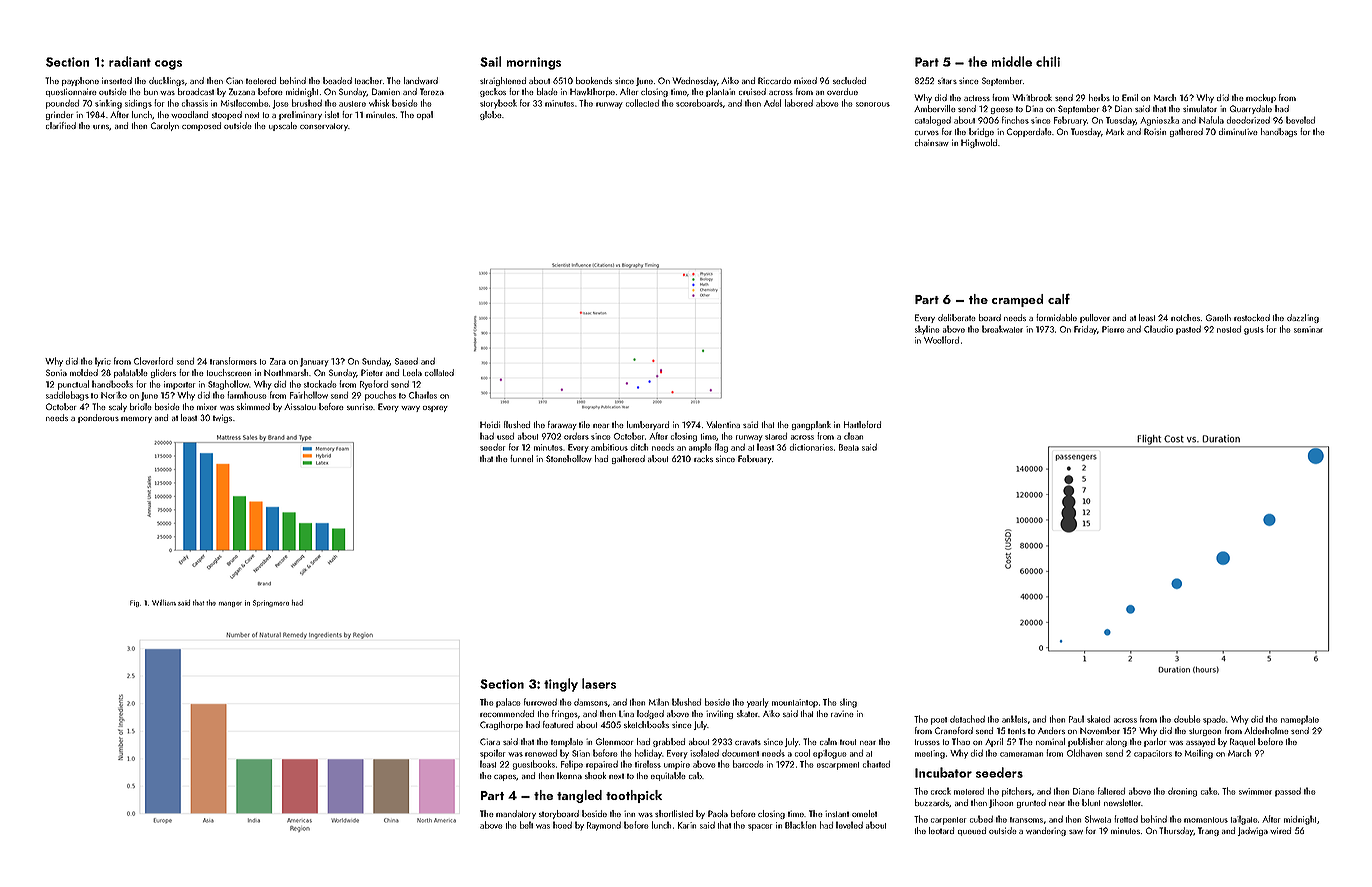  I want to click on racks, so click(703, 458).
